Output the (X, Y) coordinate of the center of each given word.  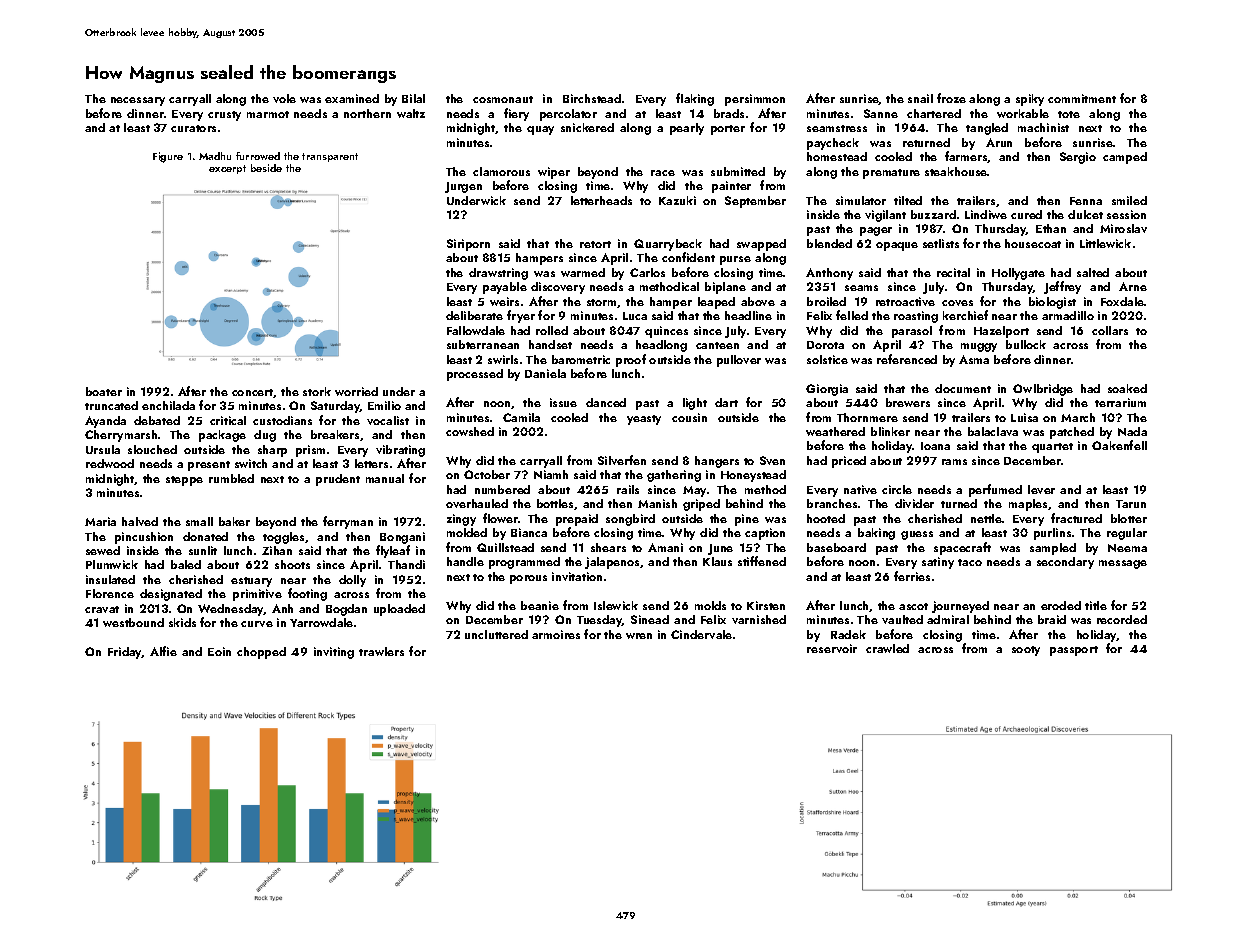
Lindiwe (986, 214)
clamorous (501, 171)
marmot (268, 114)
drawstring (498, 274)
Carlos (647, 272)
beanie (540, 605)
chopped (261, 653)
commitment (1082, 98)
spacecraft (962, 548)
